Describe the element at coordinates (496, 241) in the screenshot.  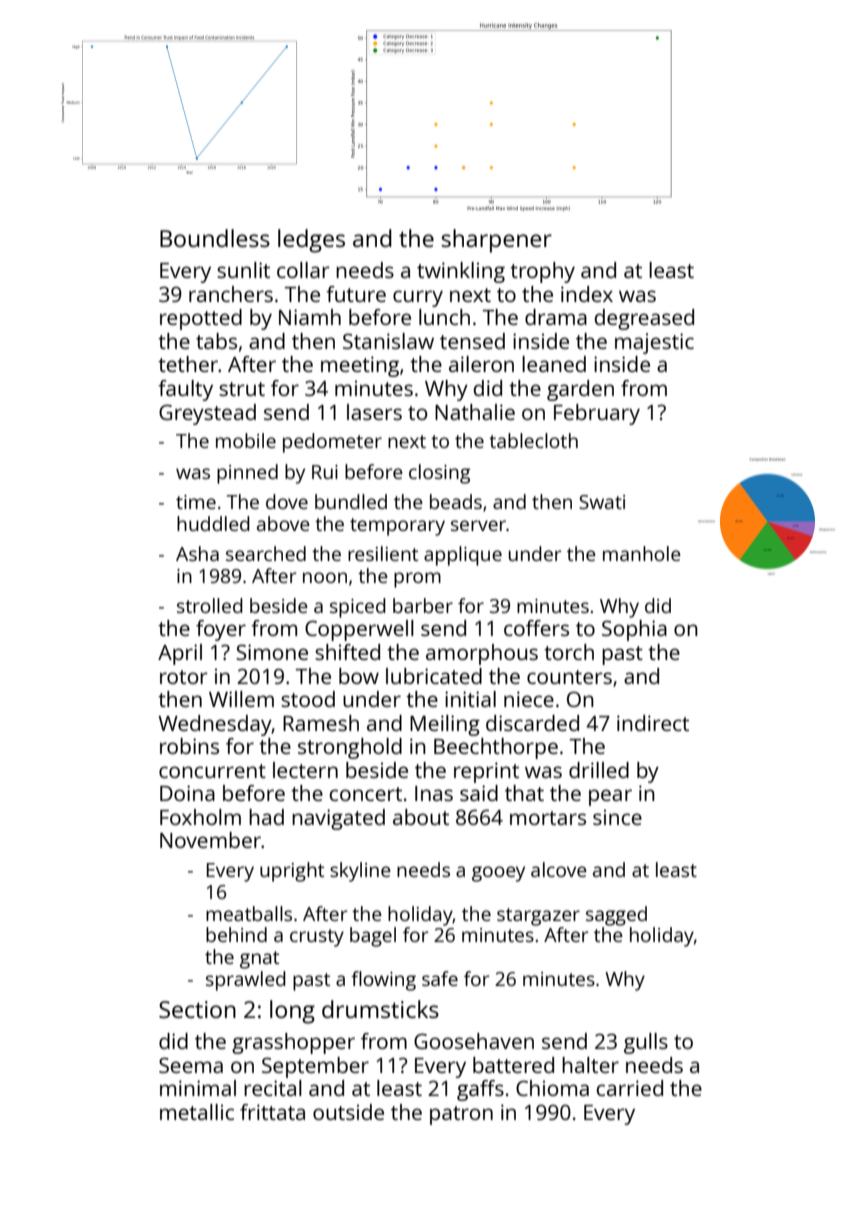
I see `sharpener` at that location.
